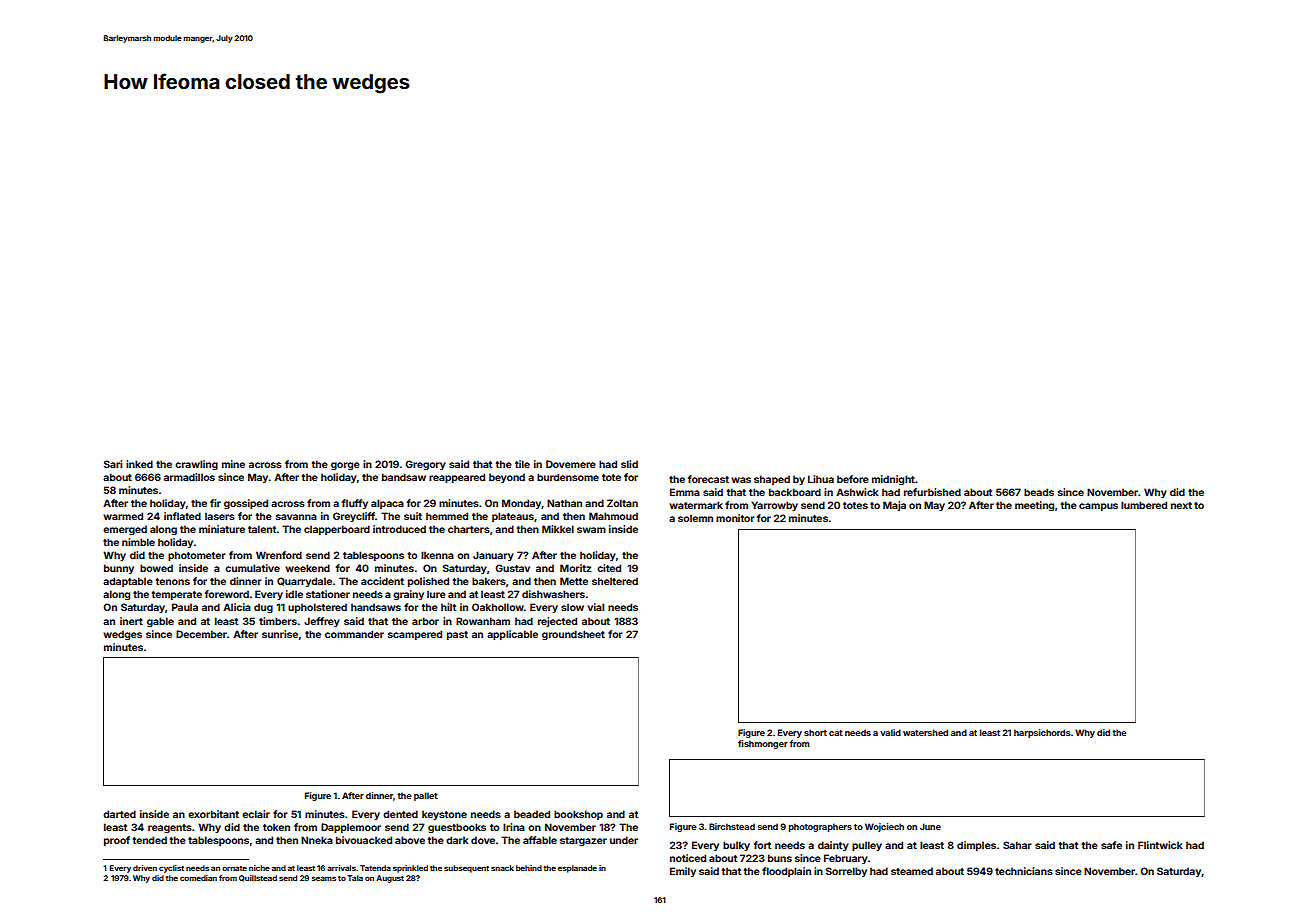  Describe the element at coordinates (763, 744) in the screenshot. I see `fishmonger` at that location.
